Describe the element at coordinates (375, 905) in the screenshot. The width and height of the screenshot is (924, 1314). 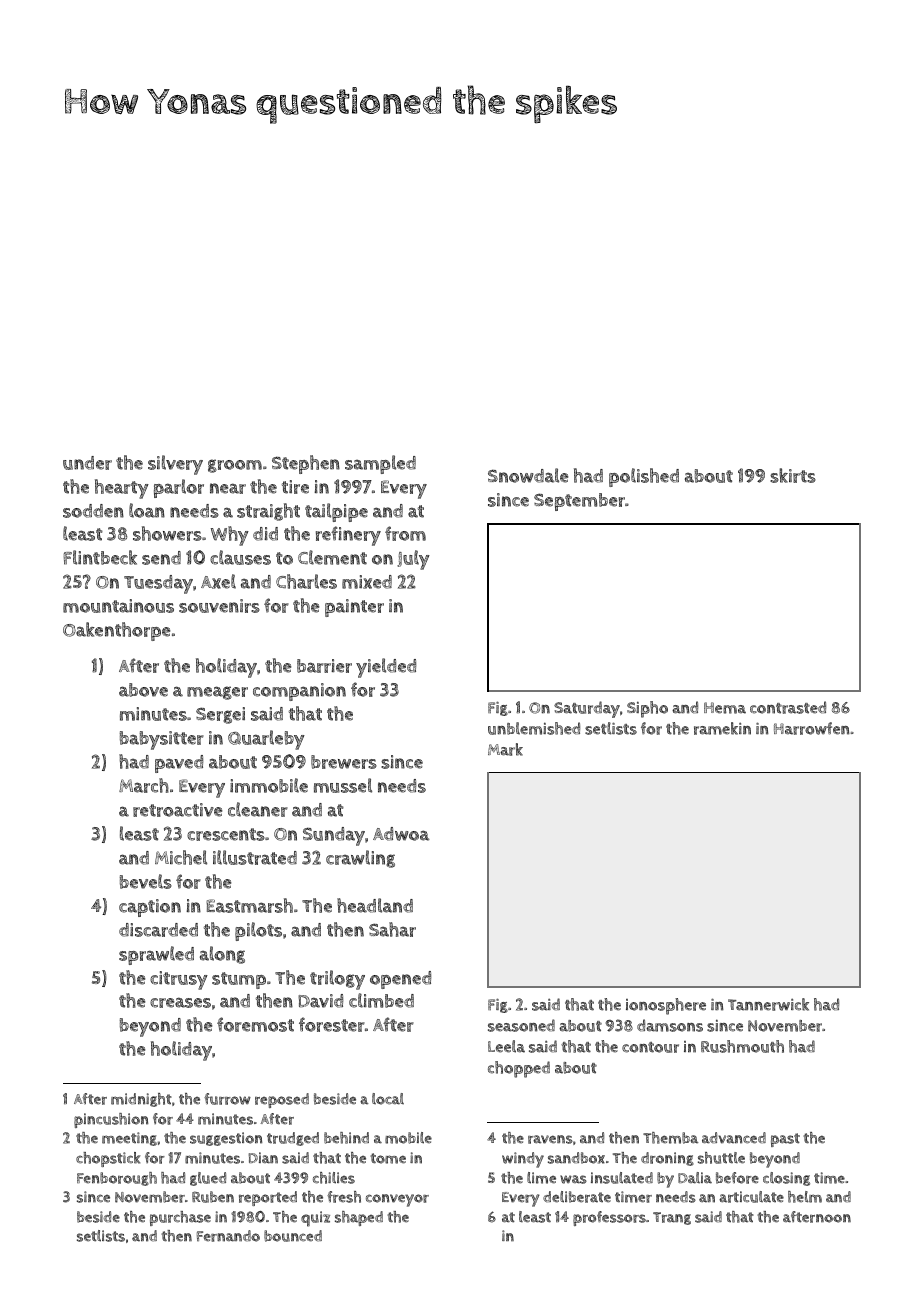
I see `headland` at that location.
